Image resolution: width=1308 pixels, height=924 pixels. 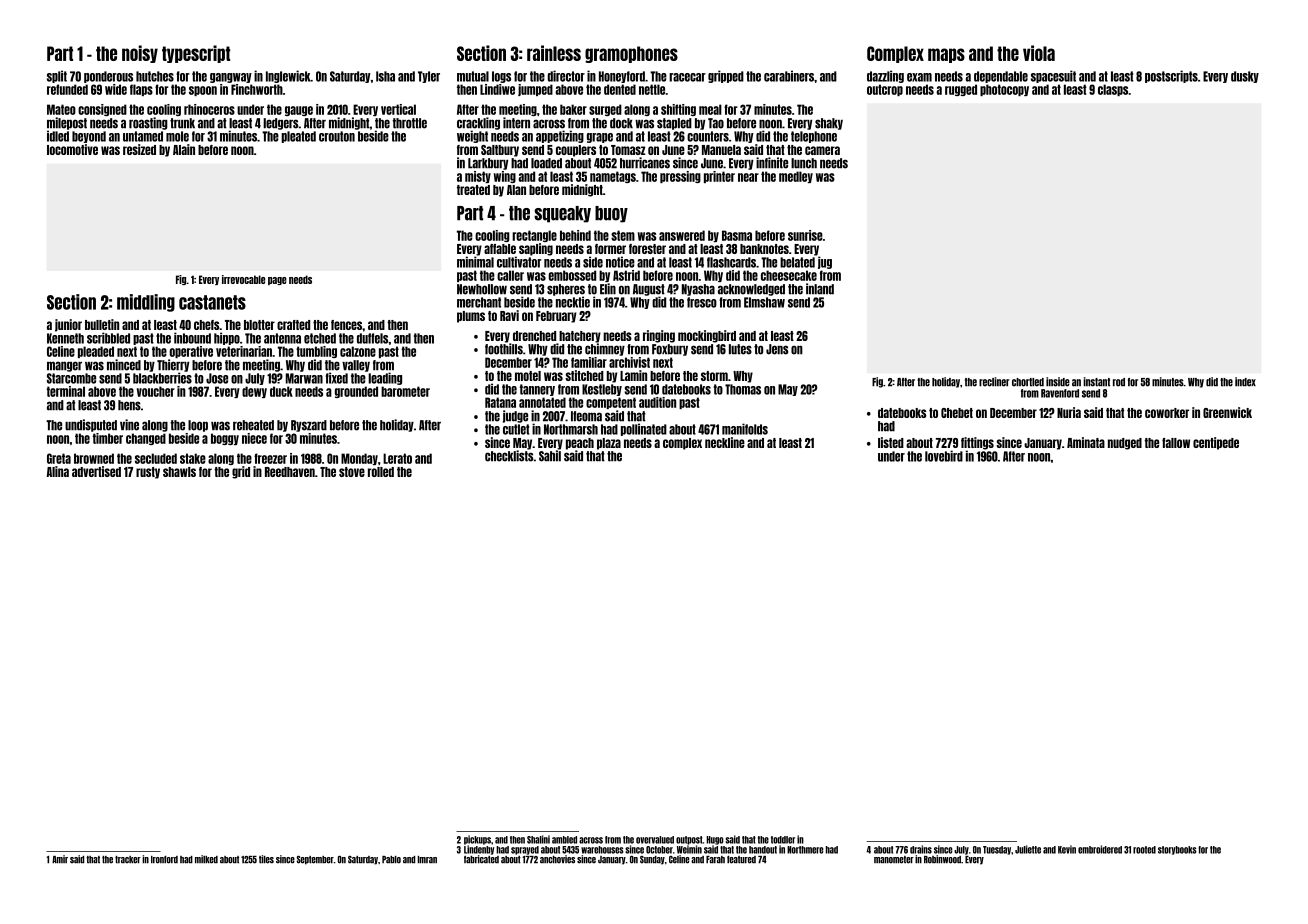 I want to click on viola, so click(x=1039, y=53).
